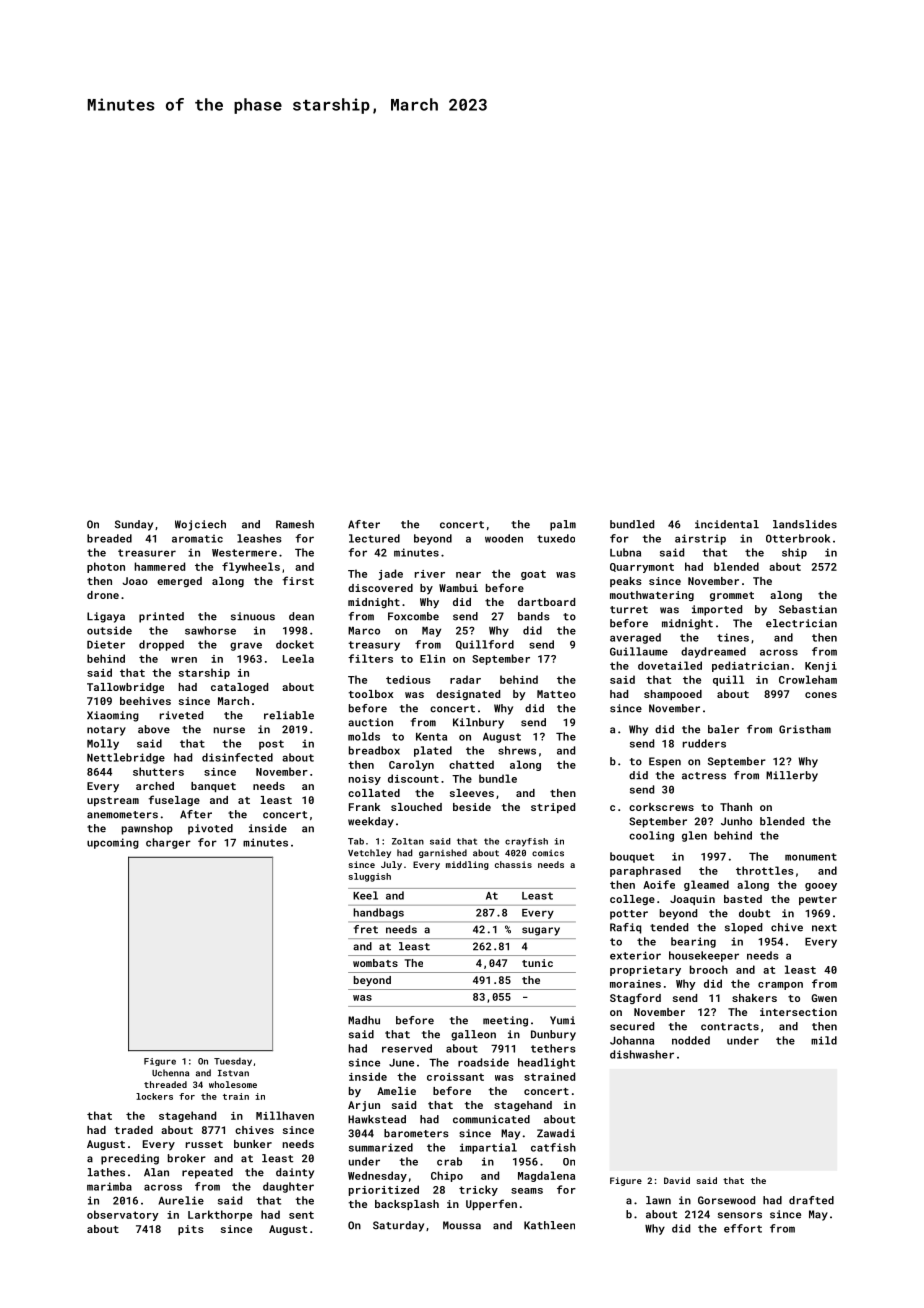 Image resolution: width=924 pixels, height=1308 pixels. What do you see at coordinates (692, 900) in the screenshot?
I see `Joaquin` at bounding box center [692, 900].
